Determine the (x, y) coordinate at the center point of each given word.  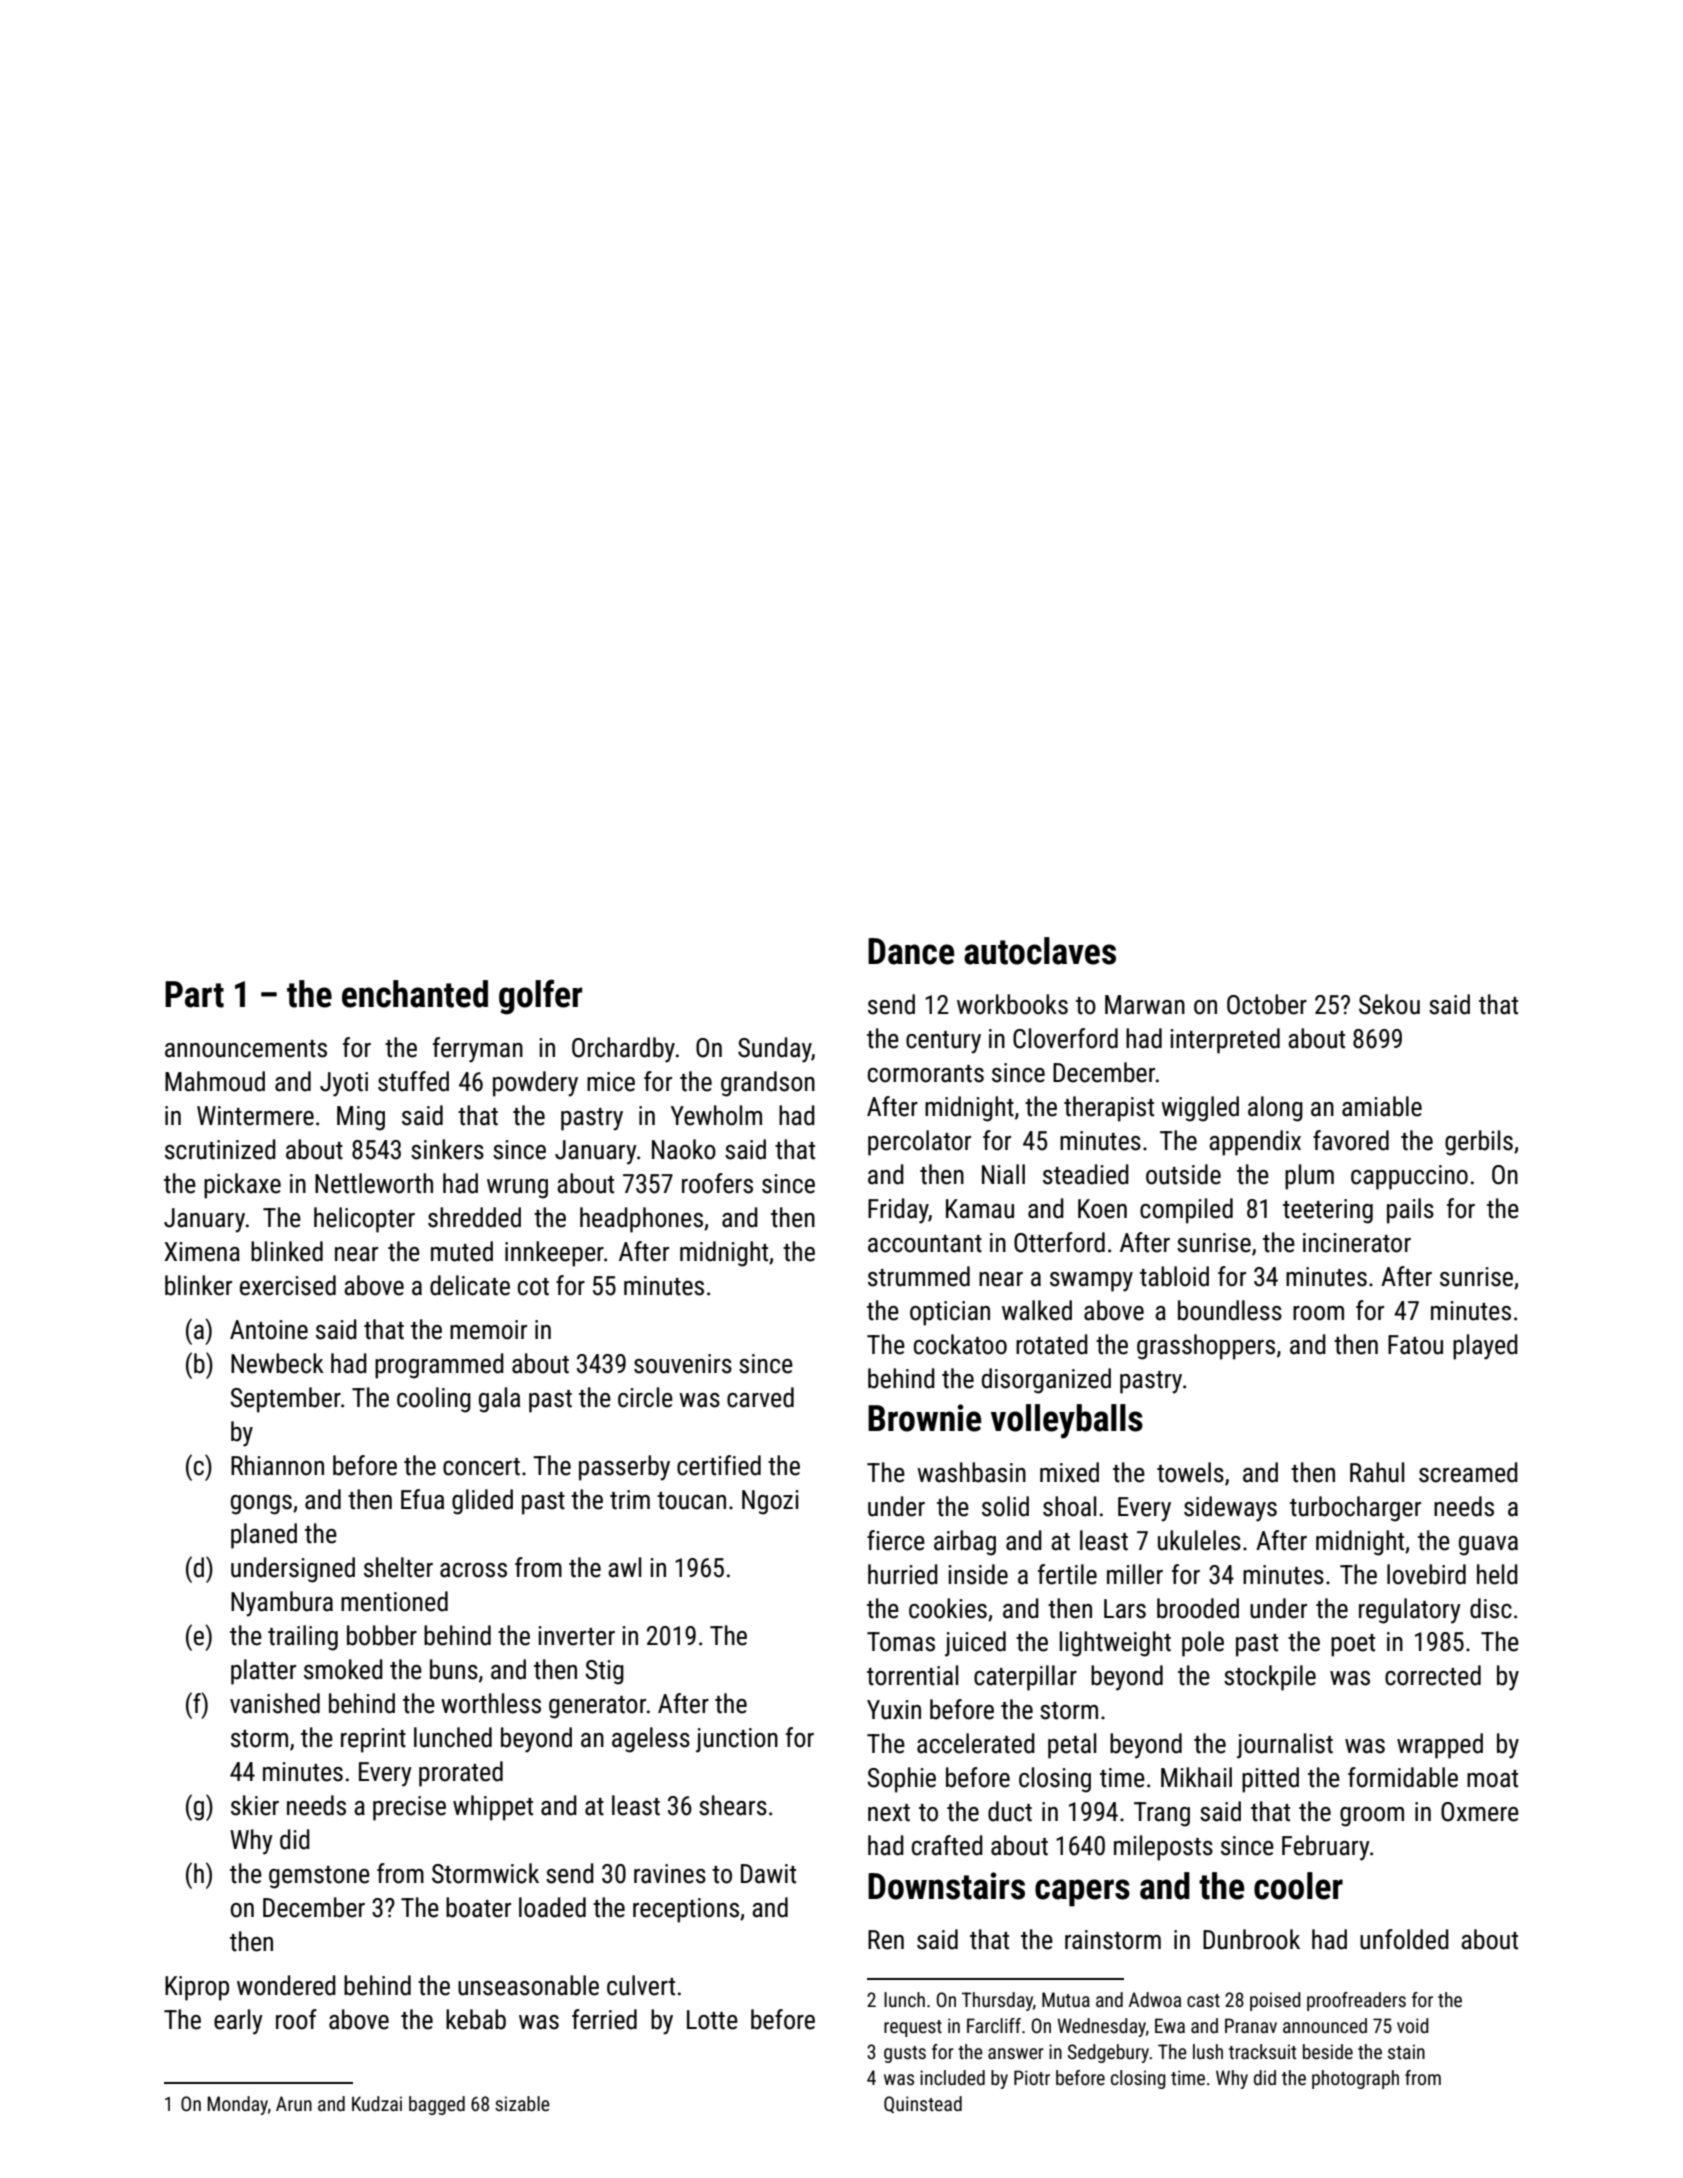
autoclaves (1040, 951)
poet (1353, 1645)
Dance (911, 951)
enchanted (415, 994)
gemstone (319, 1877)
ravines (670, 1874)
